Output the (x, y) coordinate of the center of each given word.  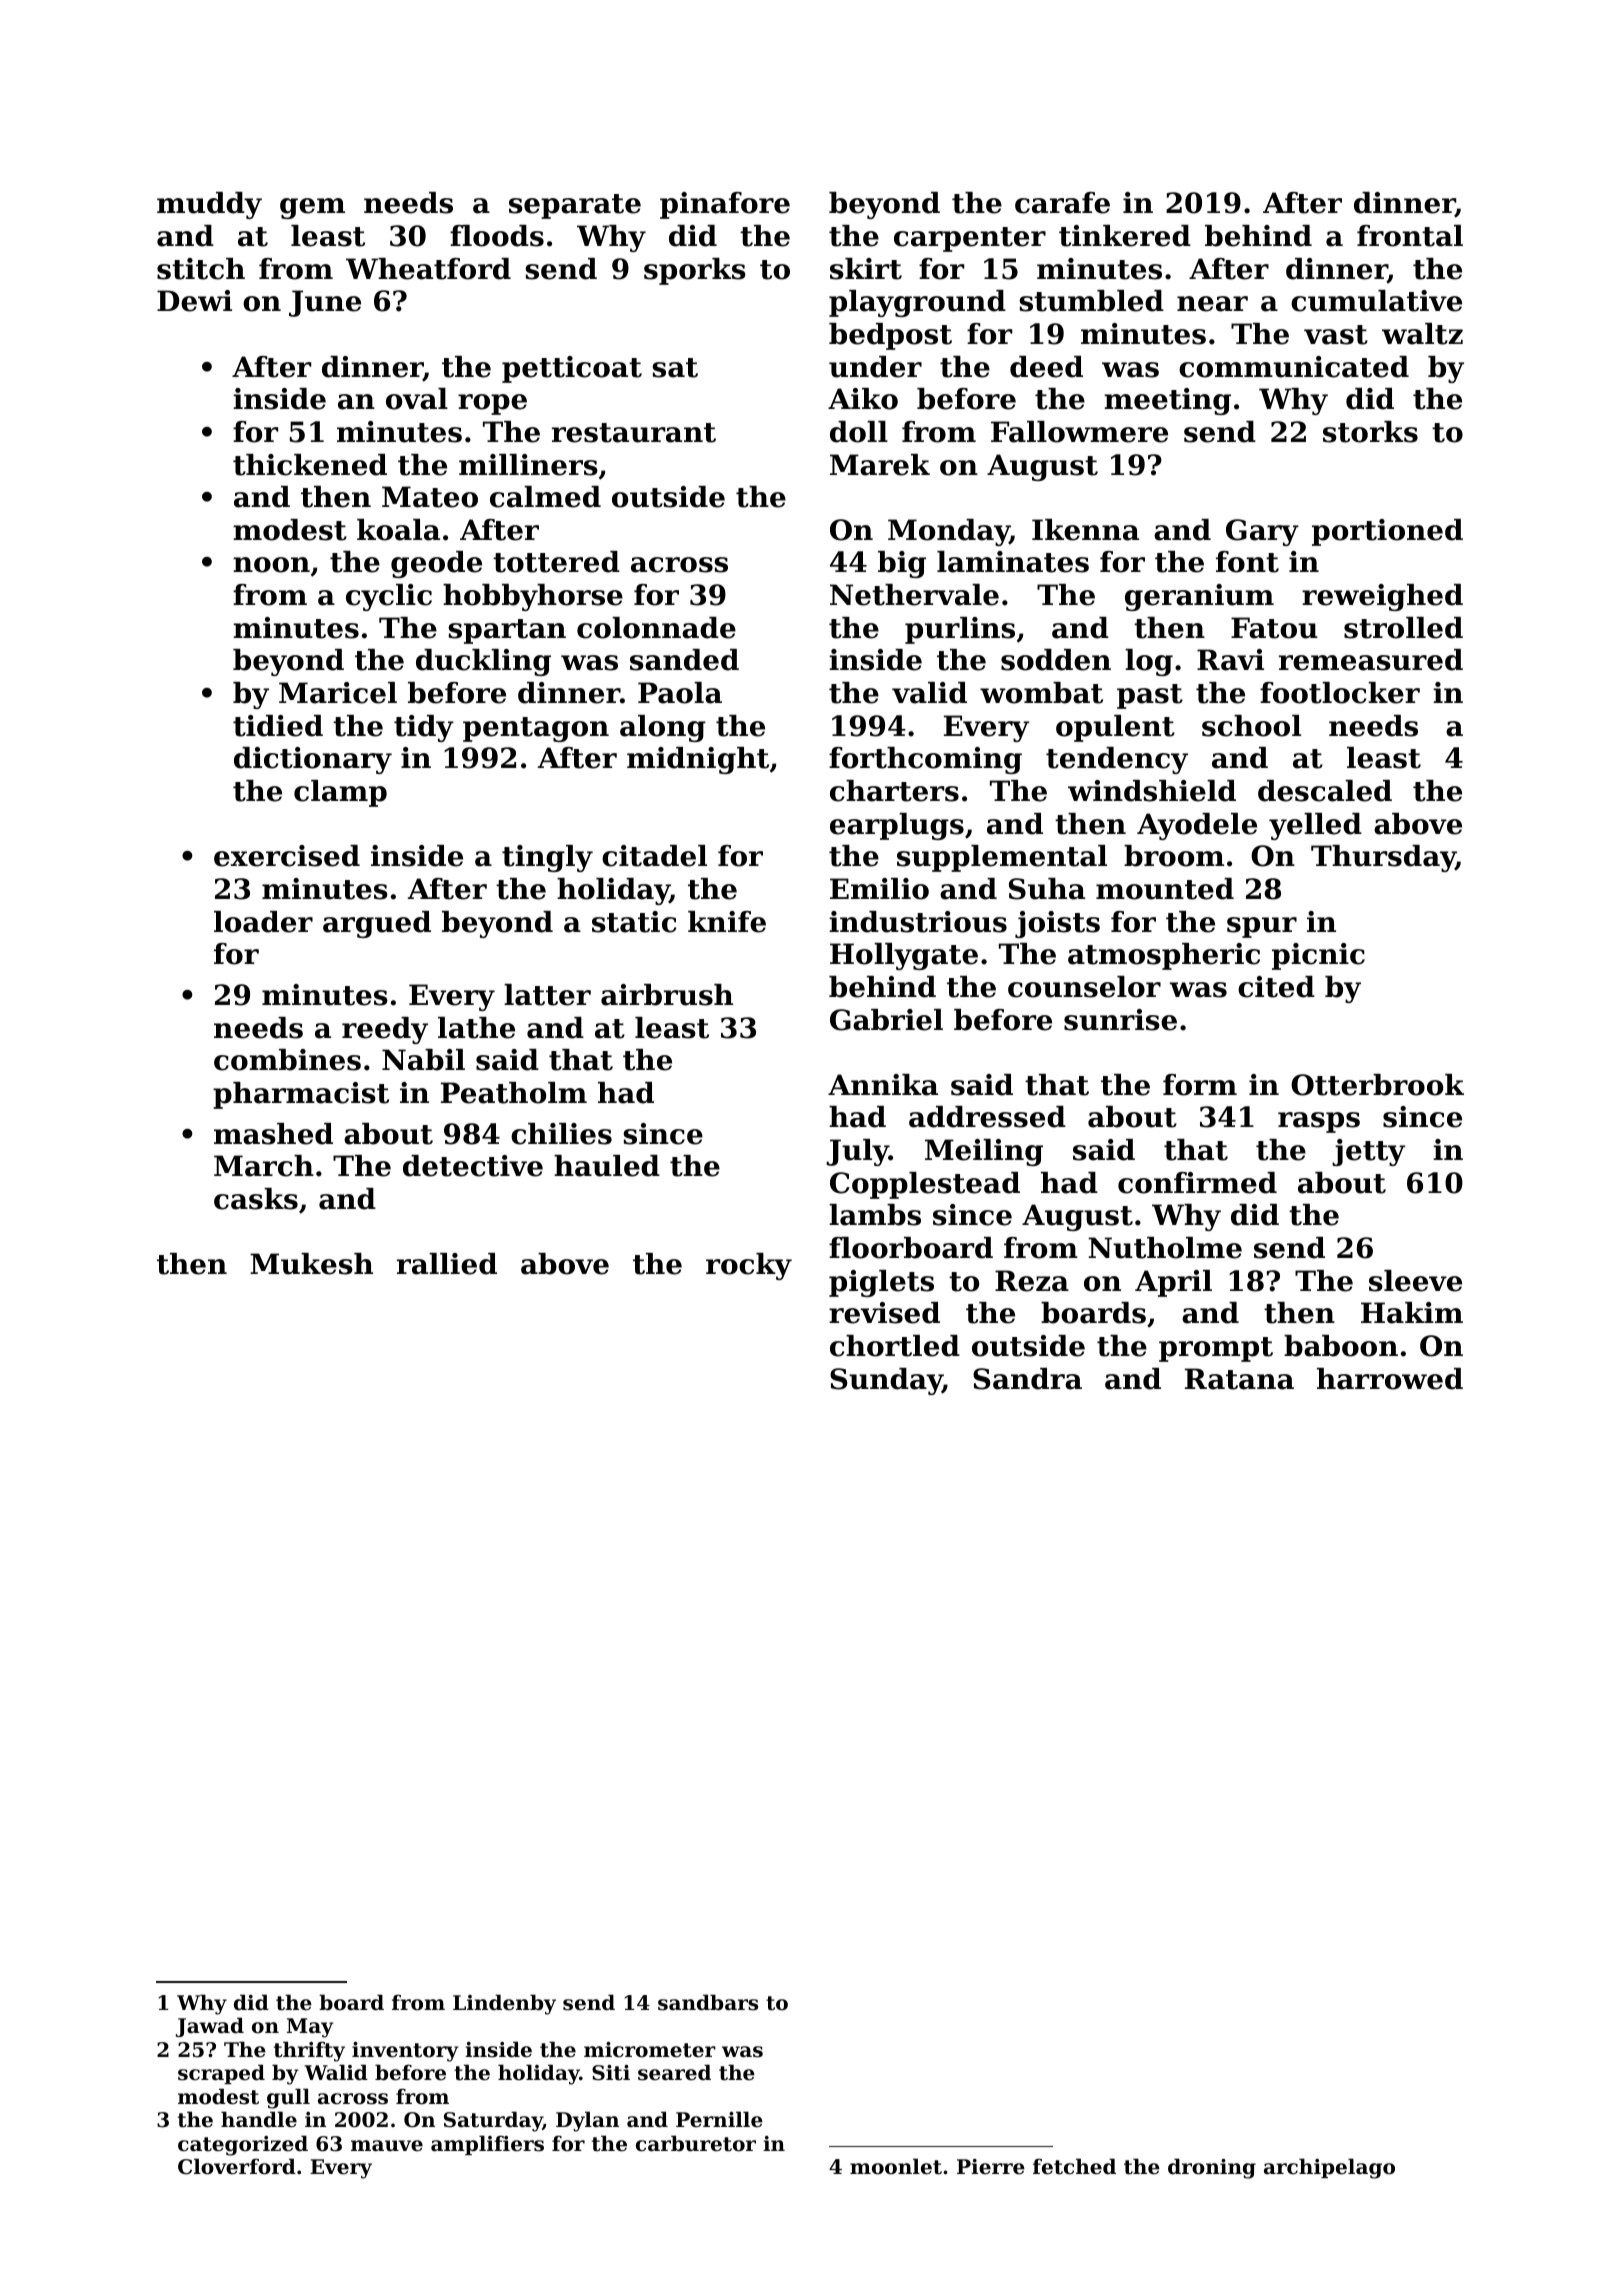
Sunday (886, 1381)
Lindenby (504, 2004)
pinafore (725, 205)
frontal (1410, 236)
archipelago (1329, 2168)
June (325, 303)
